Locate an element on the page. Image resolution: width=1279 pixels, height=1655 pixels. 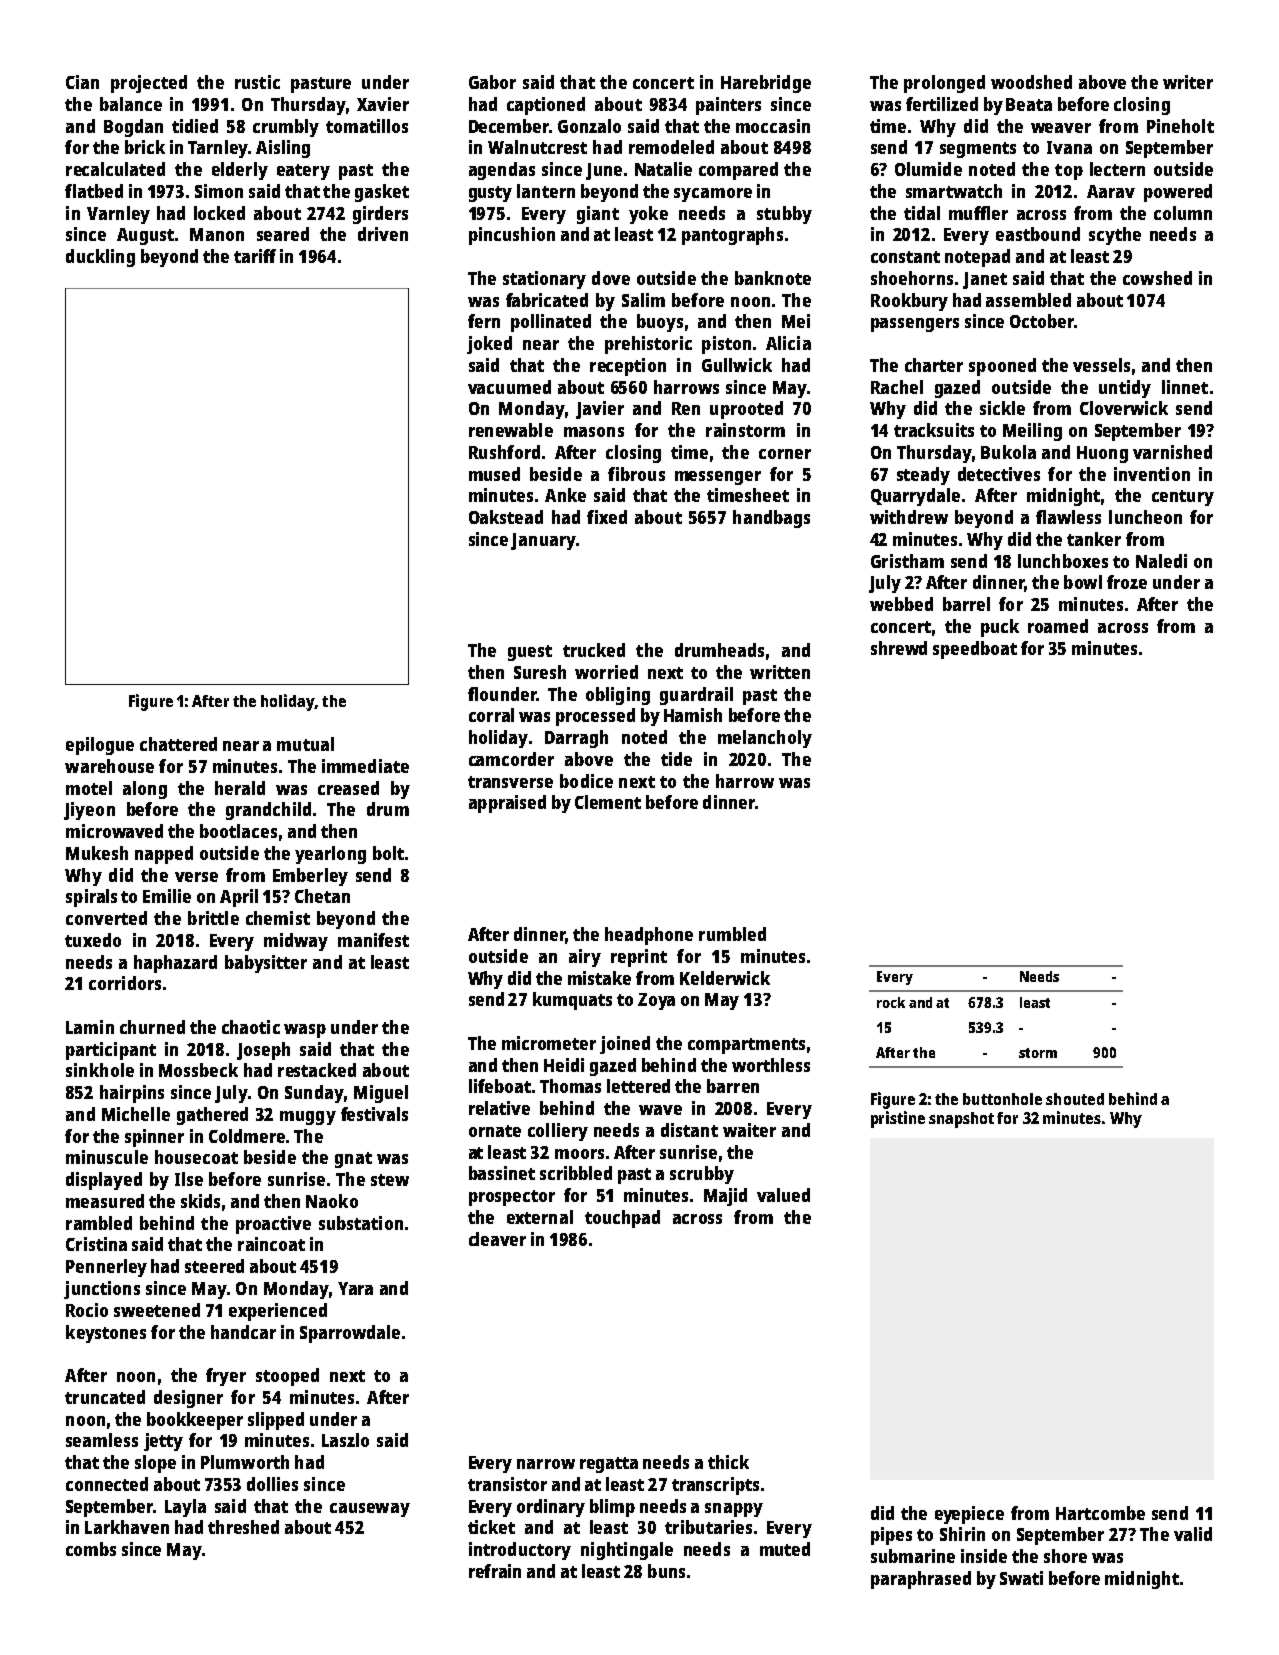
puck is located at coordinates (1000, 628).
